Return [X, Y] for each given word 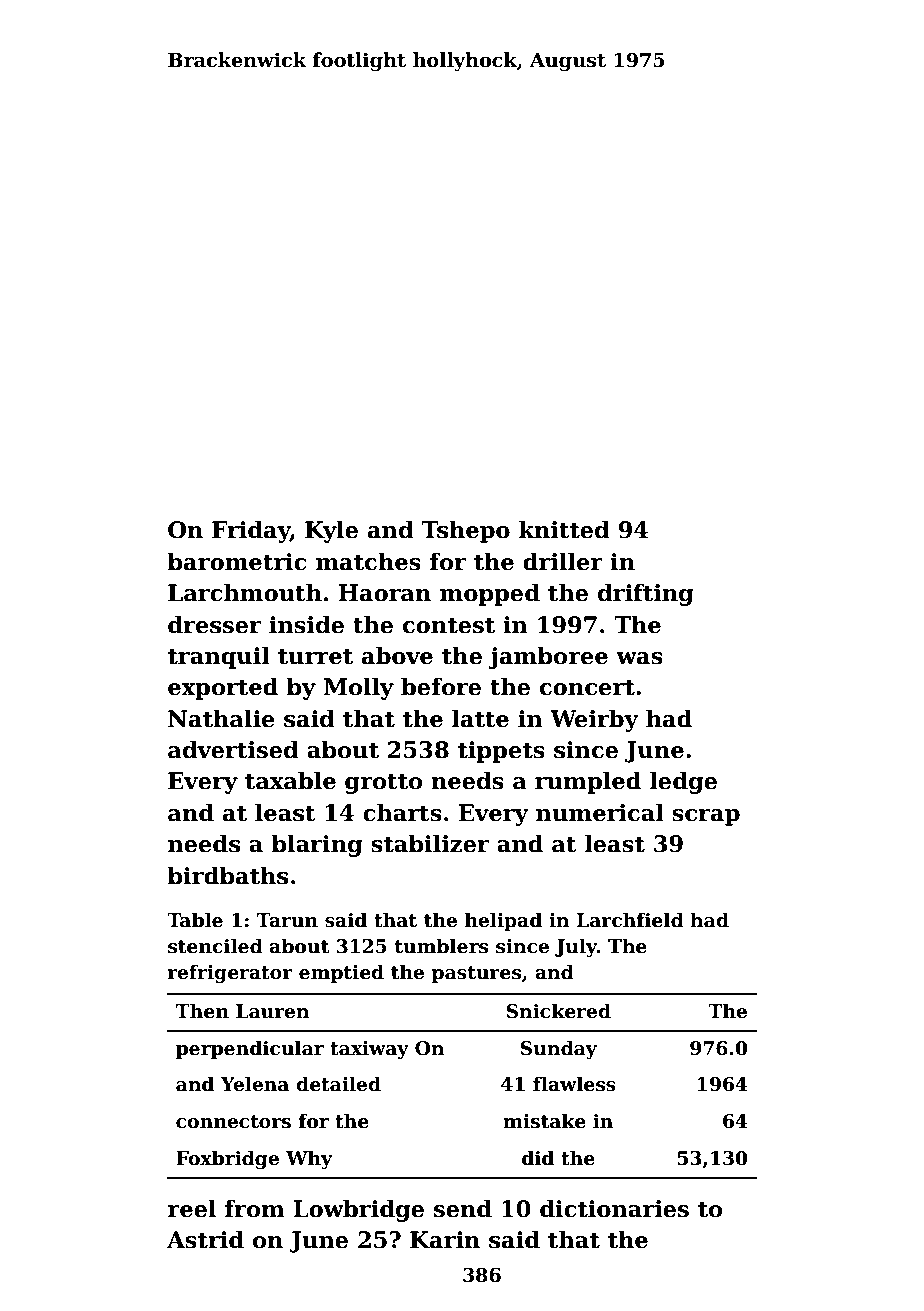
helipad [503, 921]
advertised [233, 749]
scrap [706, 817]
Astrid [205, 1239]
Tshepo [466, 531]
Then [202, 1011]
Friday [251, 531]
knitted [564, 529]
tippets [501, 752]
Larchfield [630, 920]
